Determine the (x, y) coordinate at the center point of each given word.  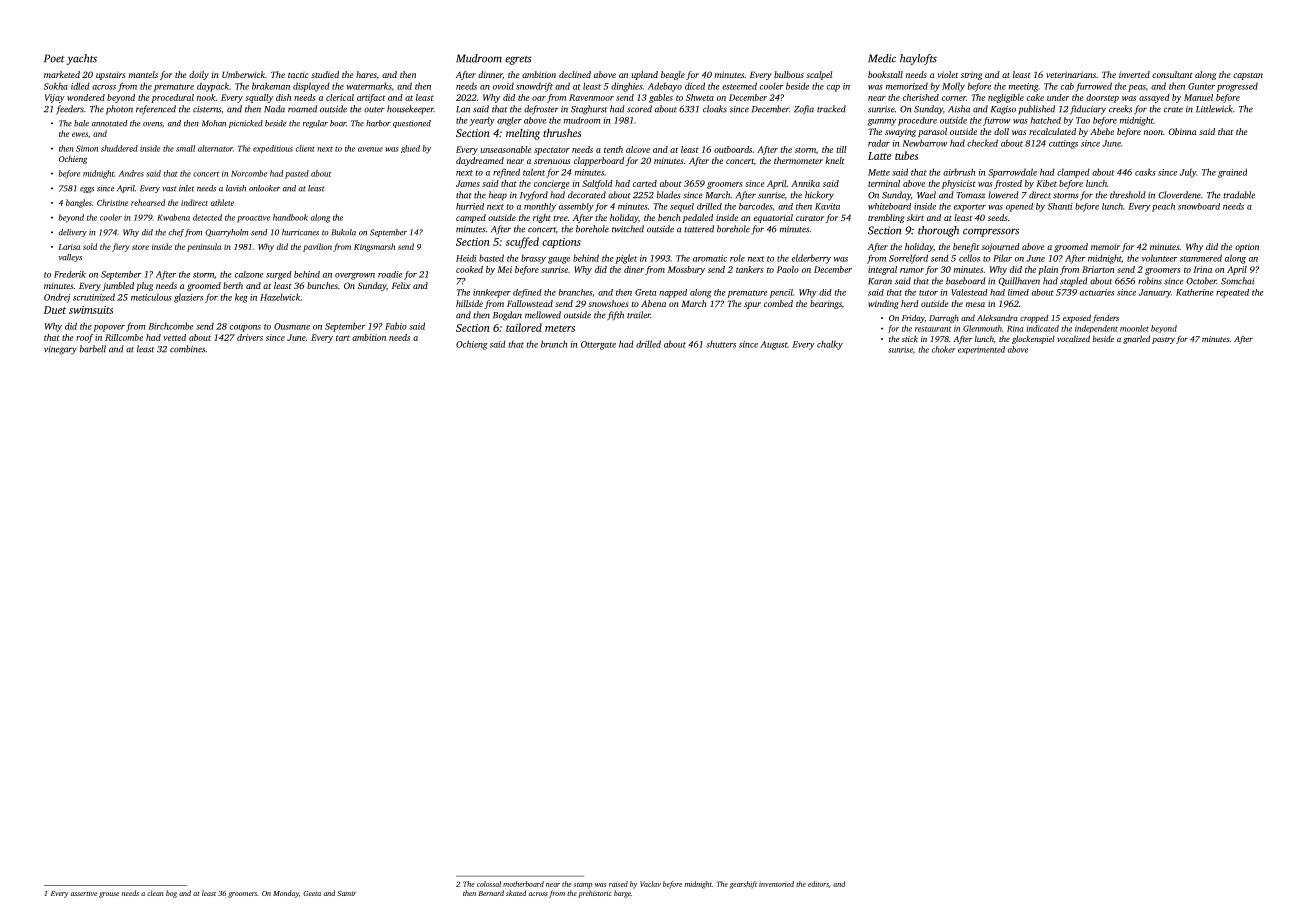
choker (944, 349)
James (468, 183)
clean (155, 893)
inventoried (776, 884)
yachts (82, 59)
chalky (830, 345)
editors (818, 884)
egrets (518, 60)
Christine (112, 202)
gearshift (743, 885)
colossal (489, 884)
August (774, 345)
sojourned (1001, 247)
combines (187, 349)
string (971, 75)
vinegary (60, 350)
